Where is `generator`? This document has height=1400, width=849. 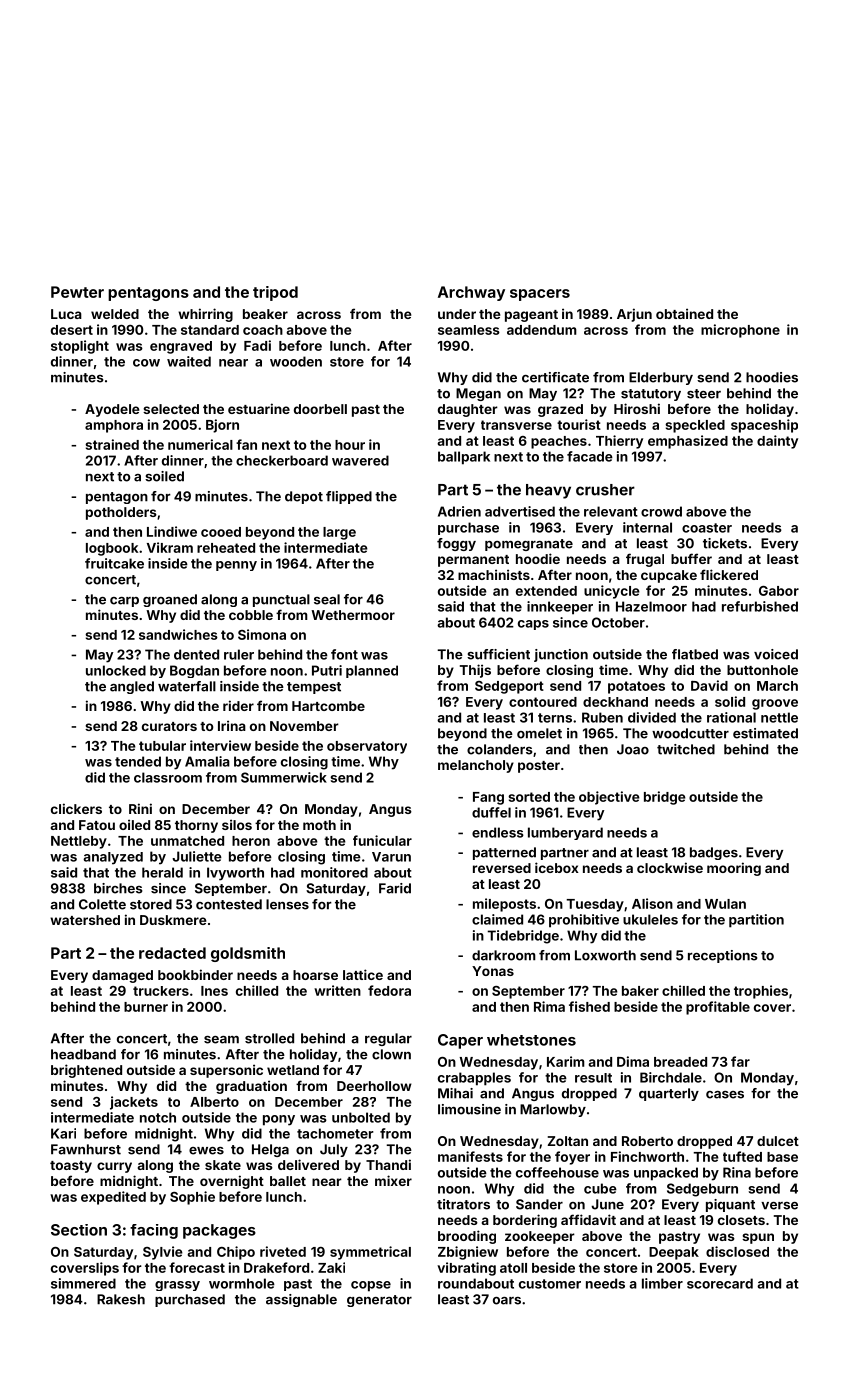 generator is located at coordinates (379, 1301).
